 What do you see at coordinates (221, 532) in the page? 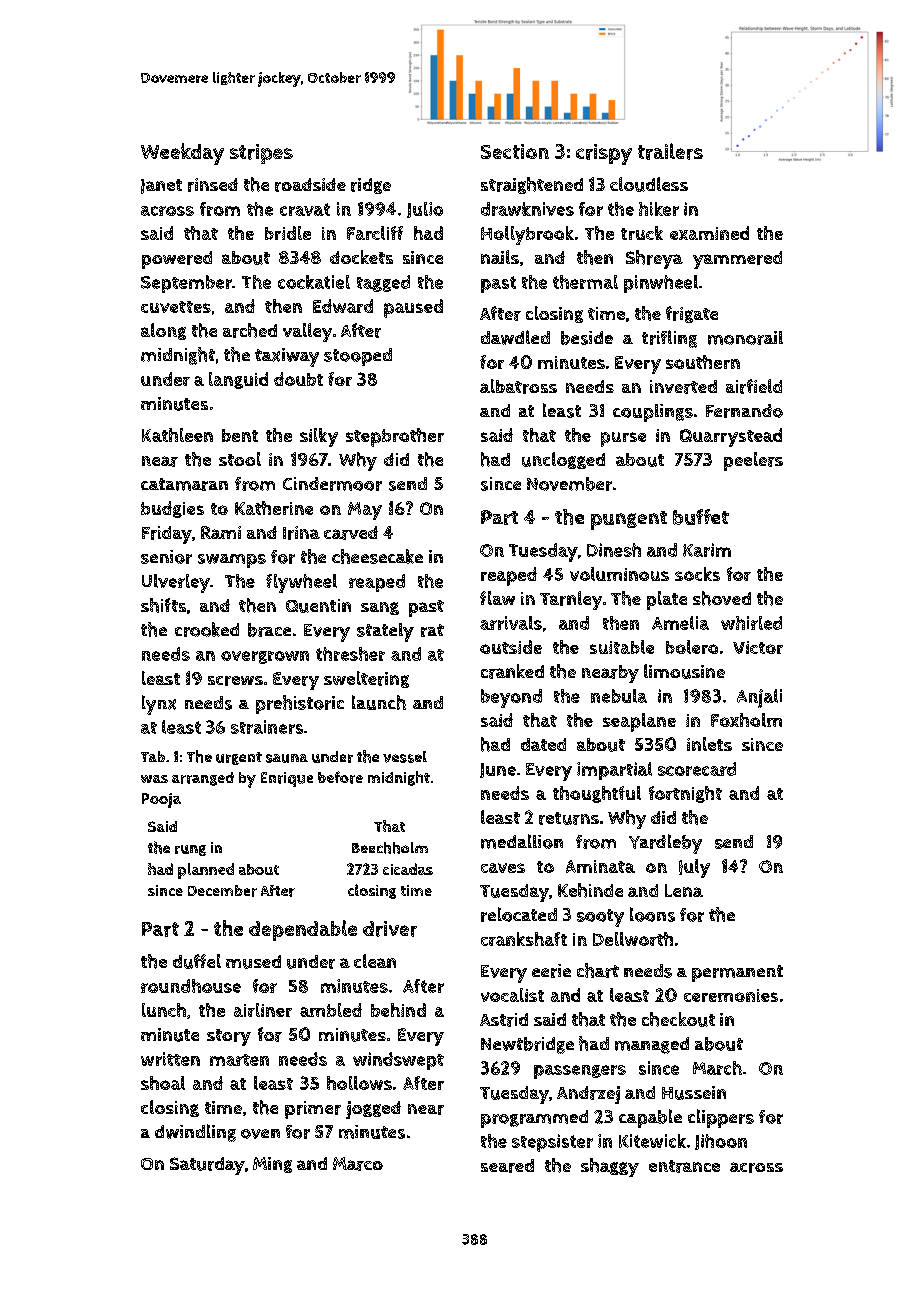
I see `Rami` at bounding box center [221, 532].
